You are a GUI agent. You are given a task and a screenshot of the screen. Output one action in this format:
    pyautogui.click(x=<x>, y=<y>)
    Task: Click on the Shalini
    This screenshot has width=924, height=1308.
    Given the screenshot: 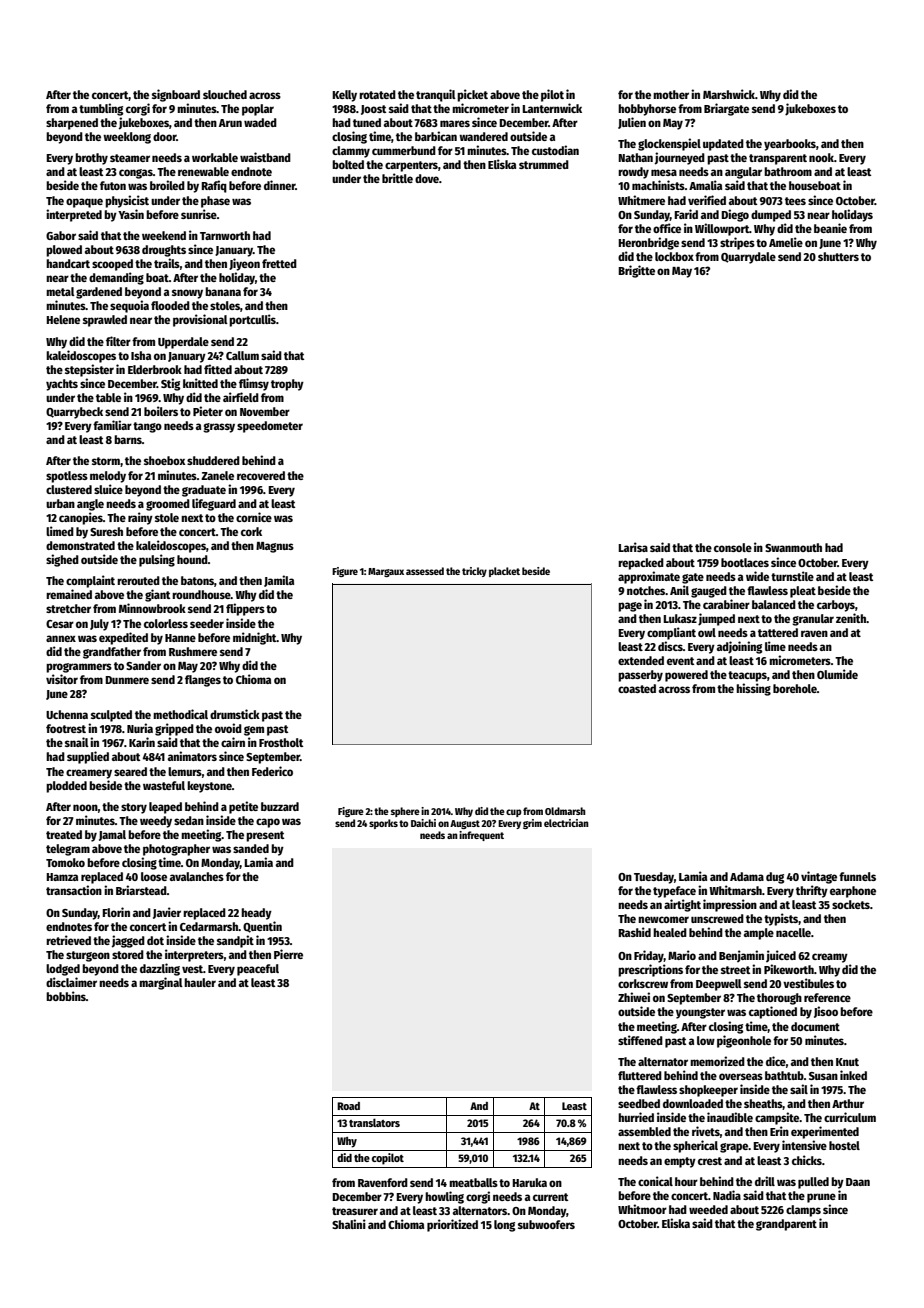 What is the action you would take?
    pyautogui.click(x=349, y=1224)
